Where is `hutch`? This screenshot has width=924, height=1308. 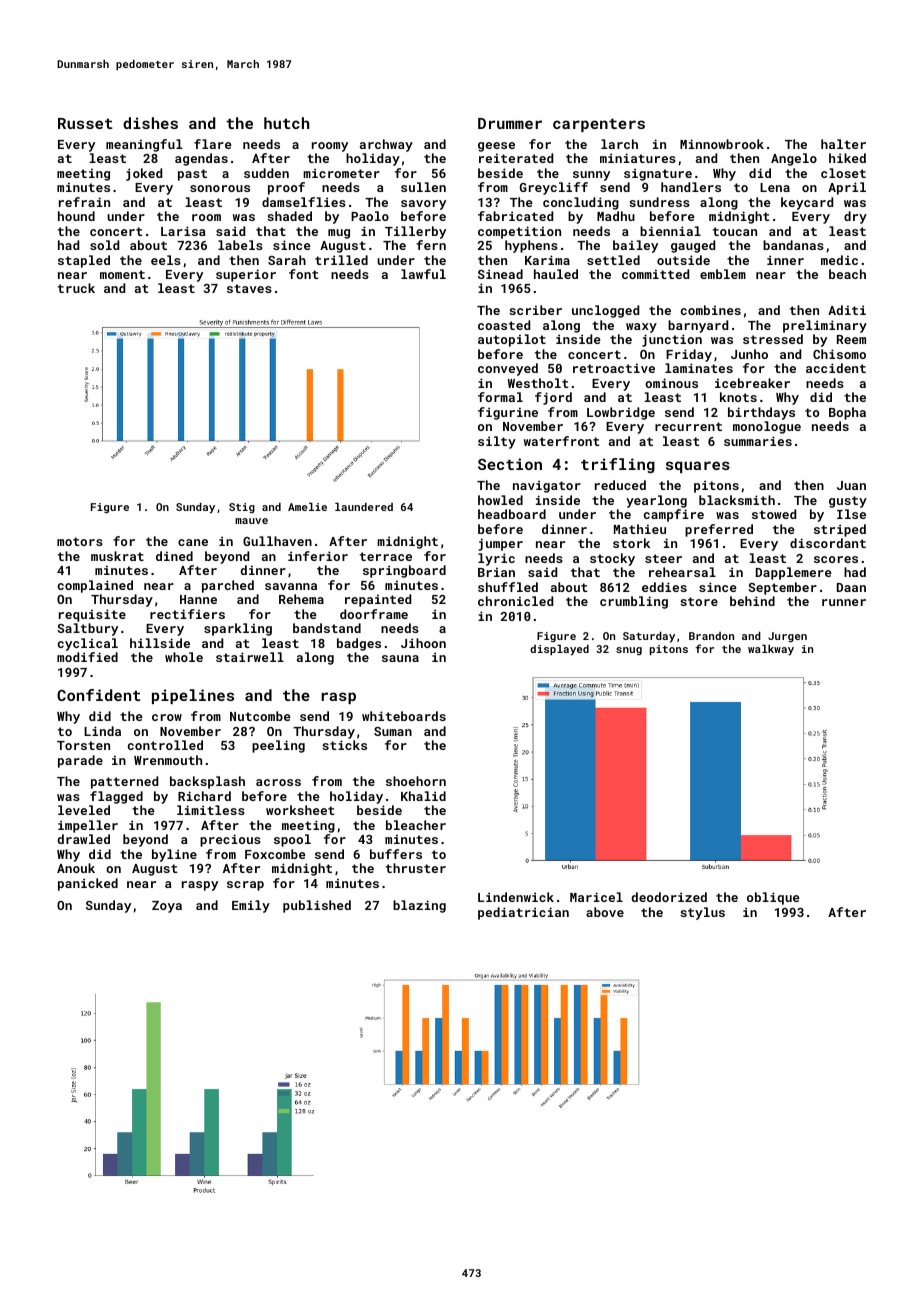 hutch is located at coordinates (286, 123).
